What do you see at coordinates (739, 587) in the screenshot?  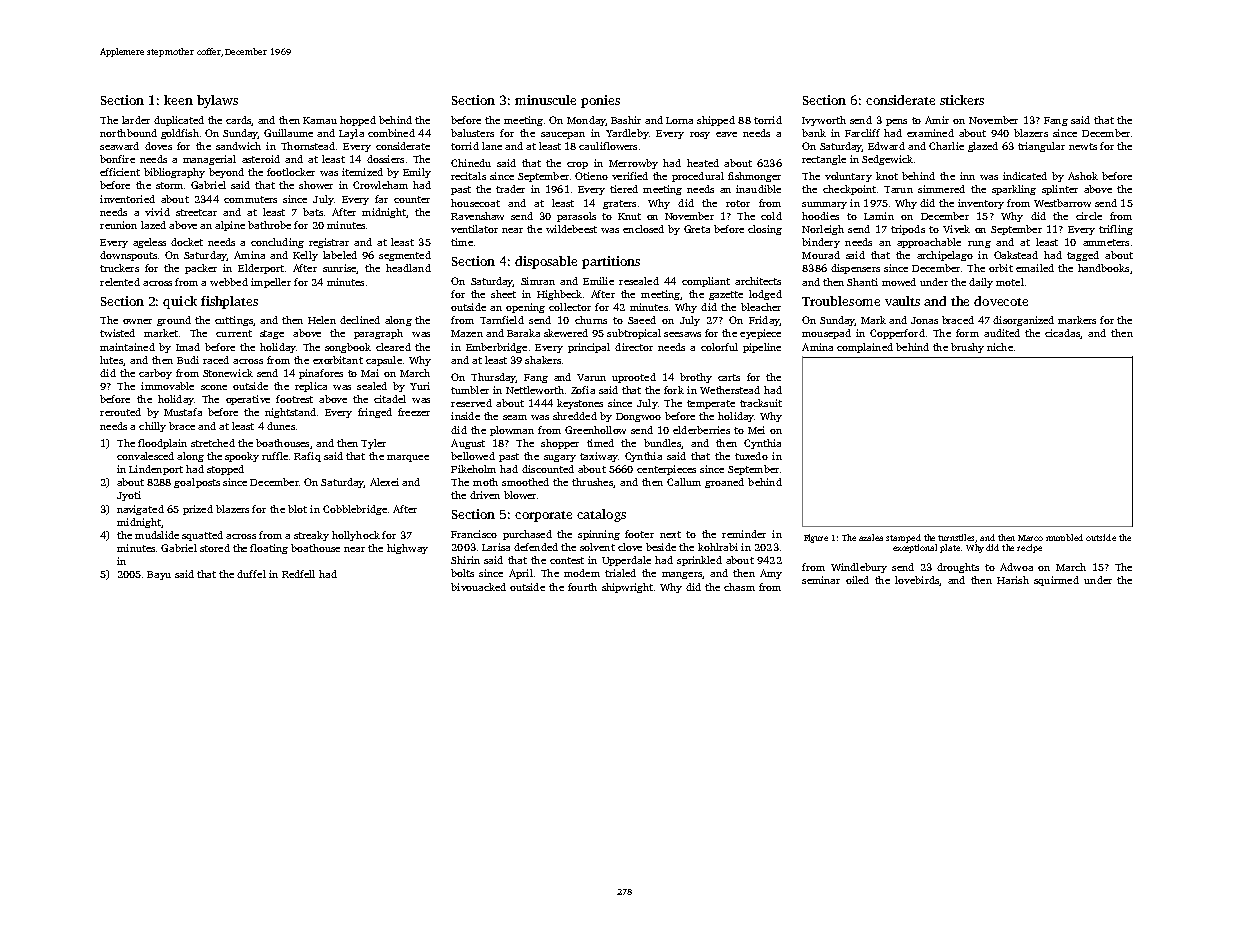 I see `chasm` at bounding box center [739, 587].
